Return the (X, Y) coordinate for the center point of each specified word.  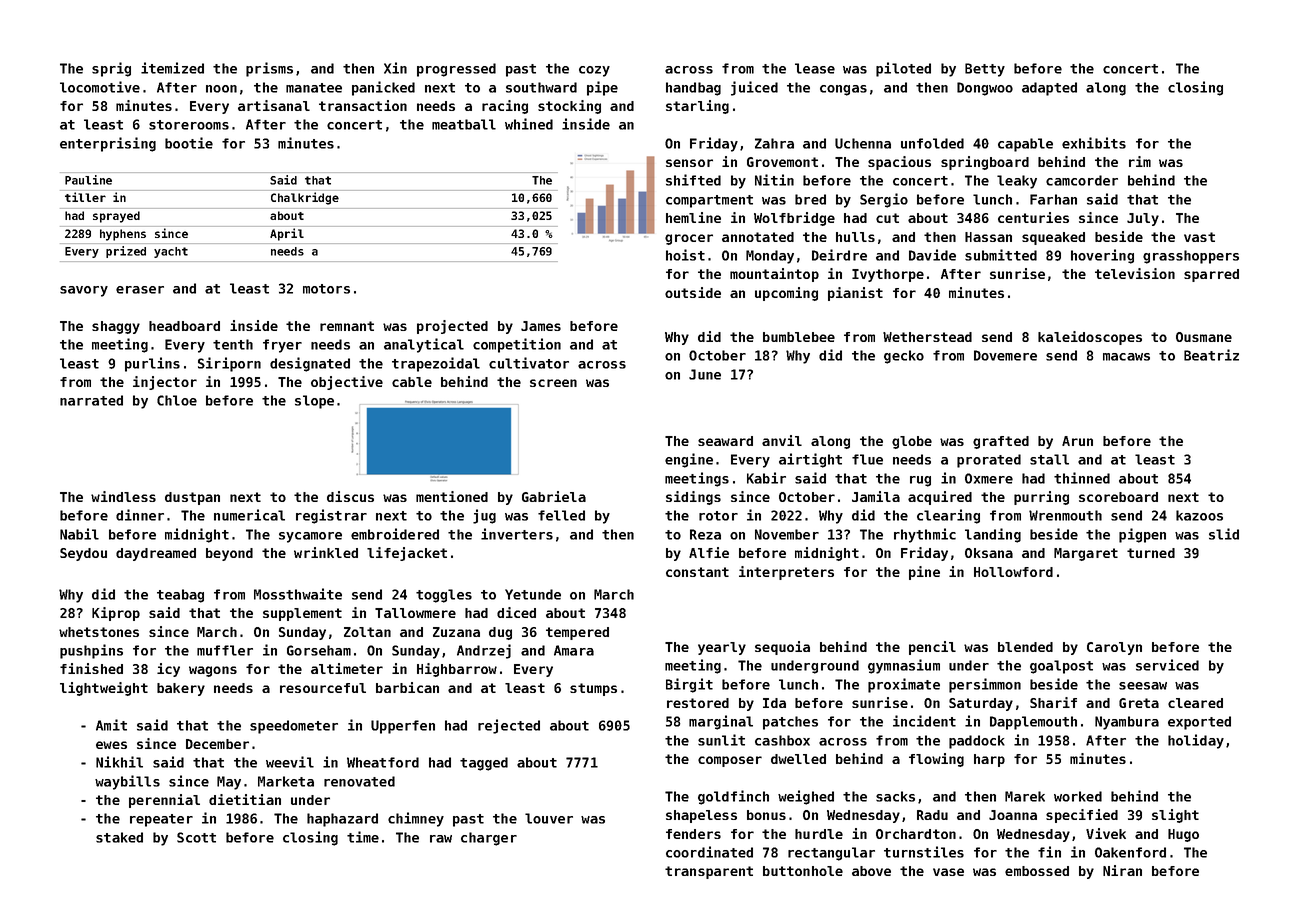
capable (1025, 145)
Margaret (1086, 554)
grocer (689, 239)
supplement (302, 614)
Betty (985, 70)
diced (516, 612)
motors (326, 289)
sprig (111, 69)
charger (489, 839)
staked (119, 837)
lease (815, 68)
